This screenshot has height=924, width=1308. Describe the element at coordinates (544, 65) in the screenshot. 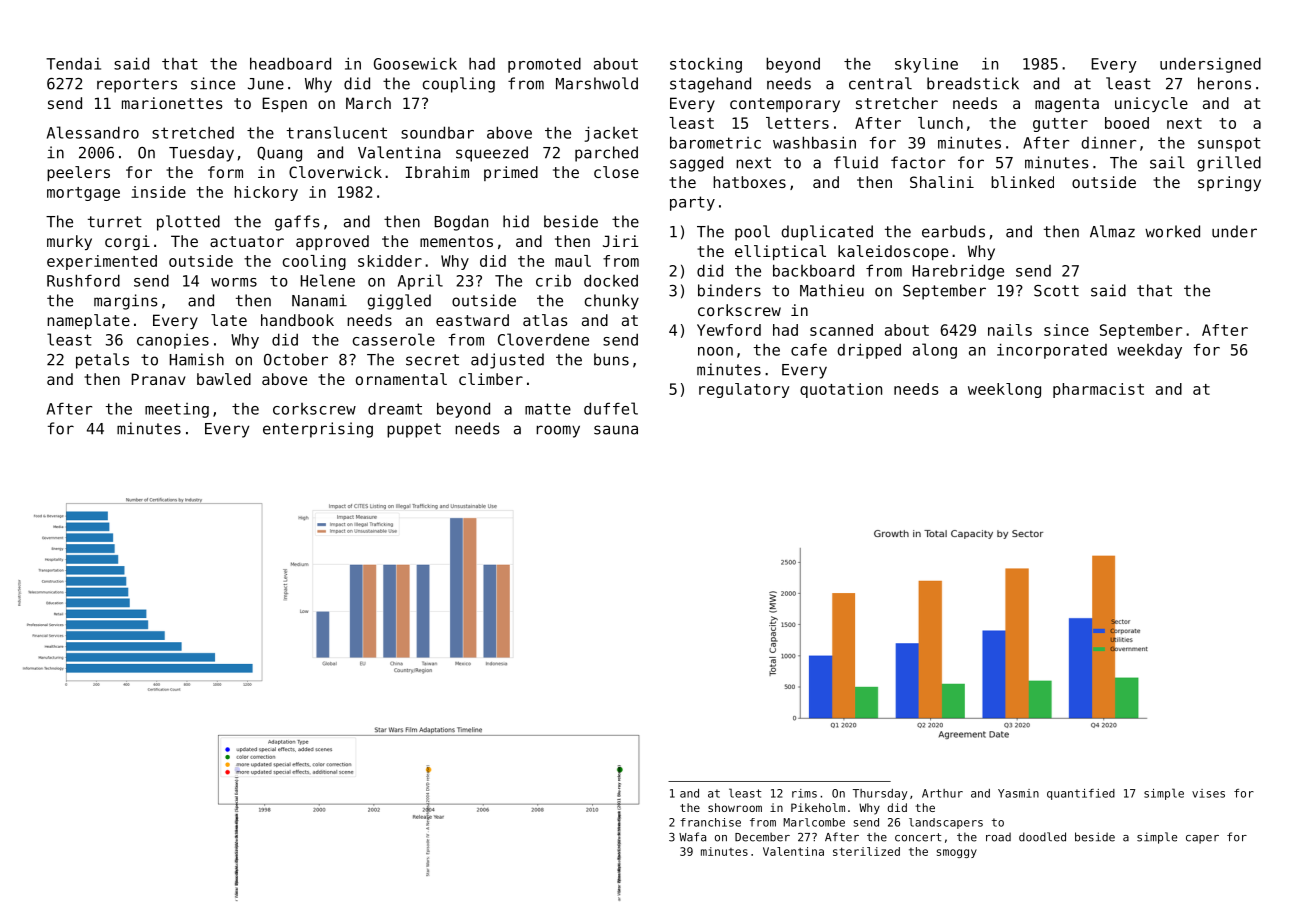

I see `promoted` at that location.
